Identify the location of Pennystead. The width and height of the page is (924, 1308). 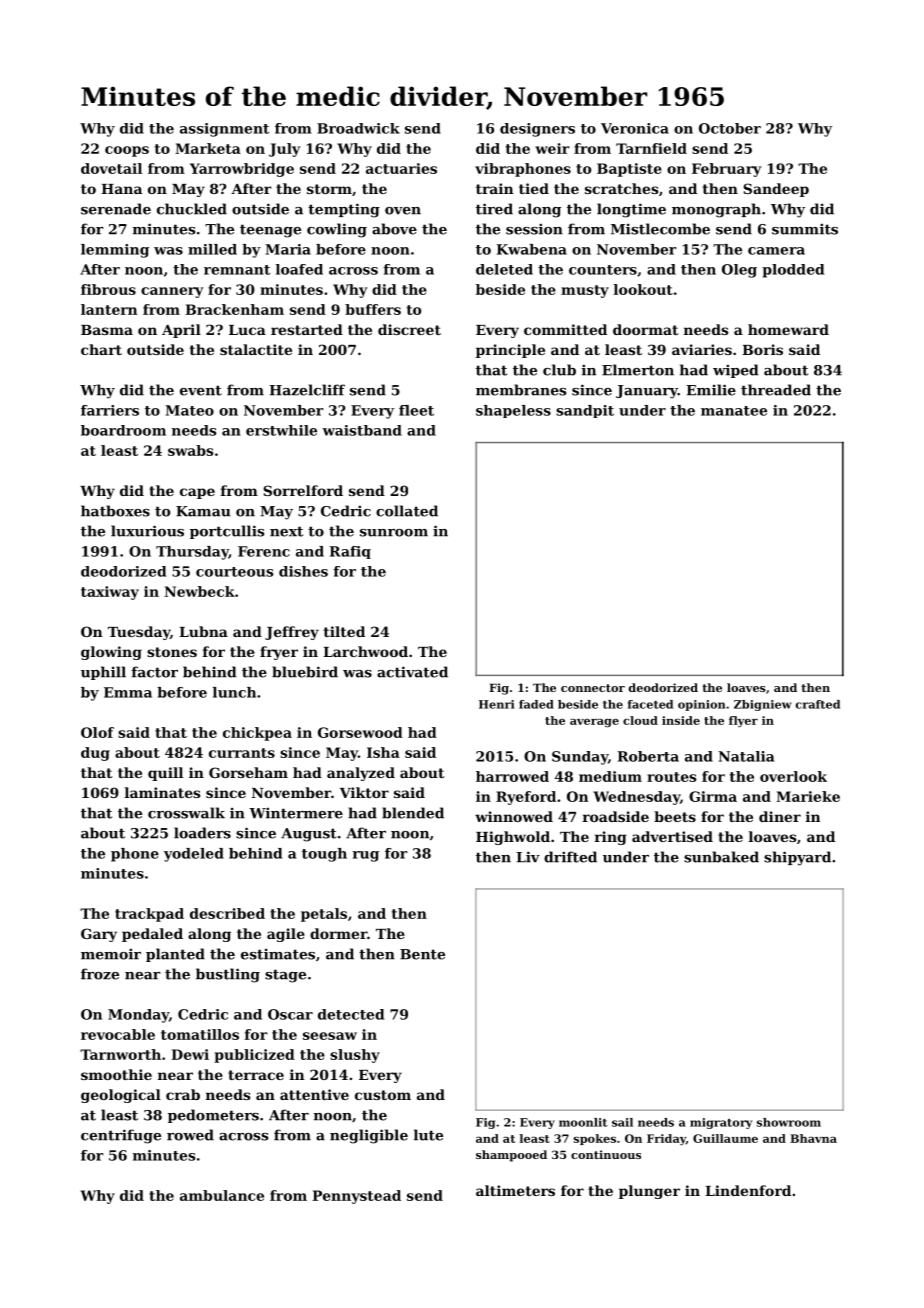
(356, 1197).
